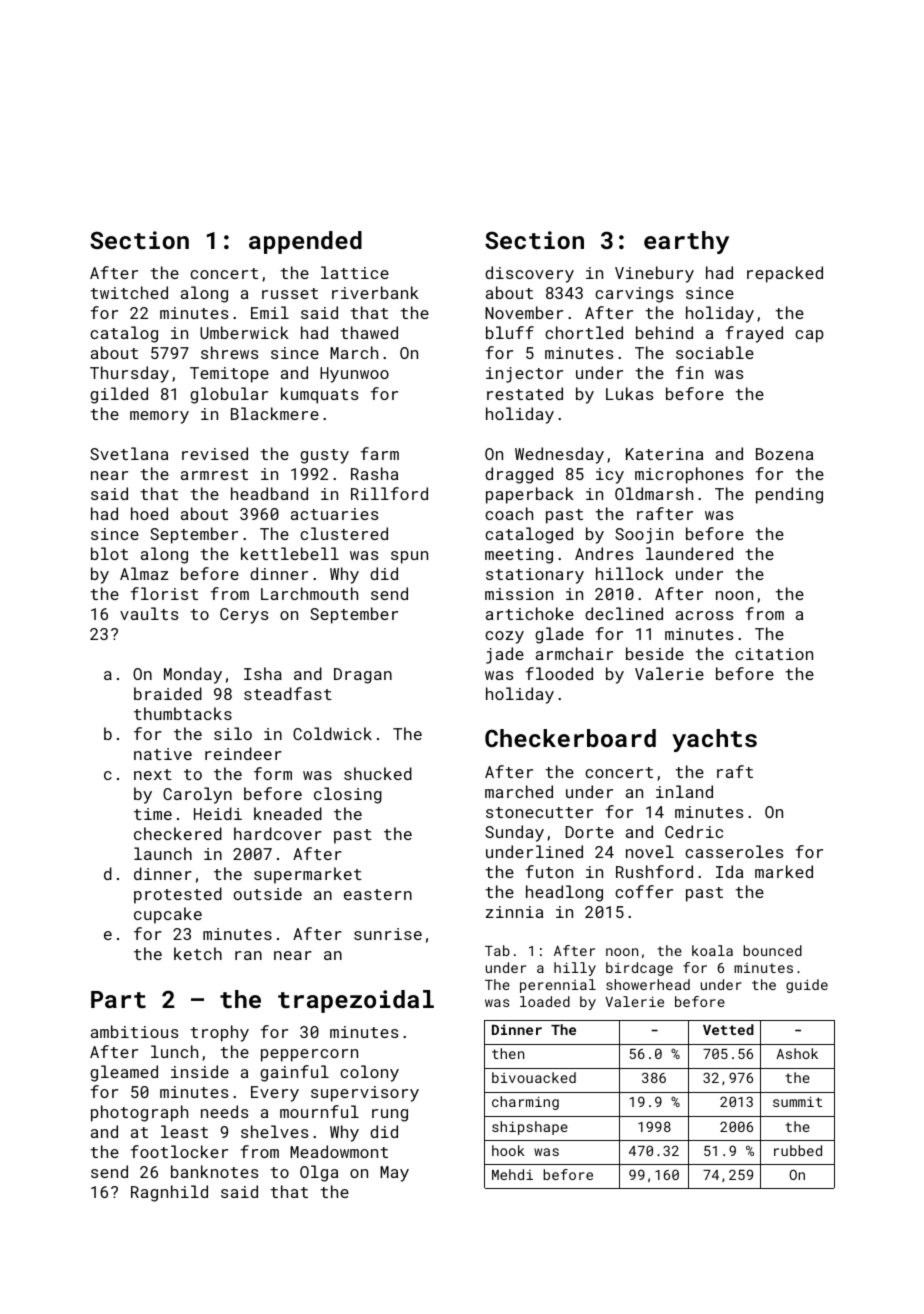  What do you see at coordinates (355, 272) in the document?
I see `lattice` at bounding box center [355, 272].
